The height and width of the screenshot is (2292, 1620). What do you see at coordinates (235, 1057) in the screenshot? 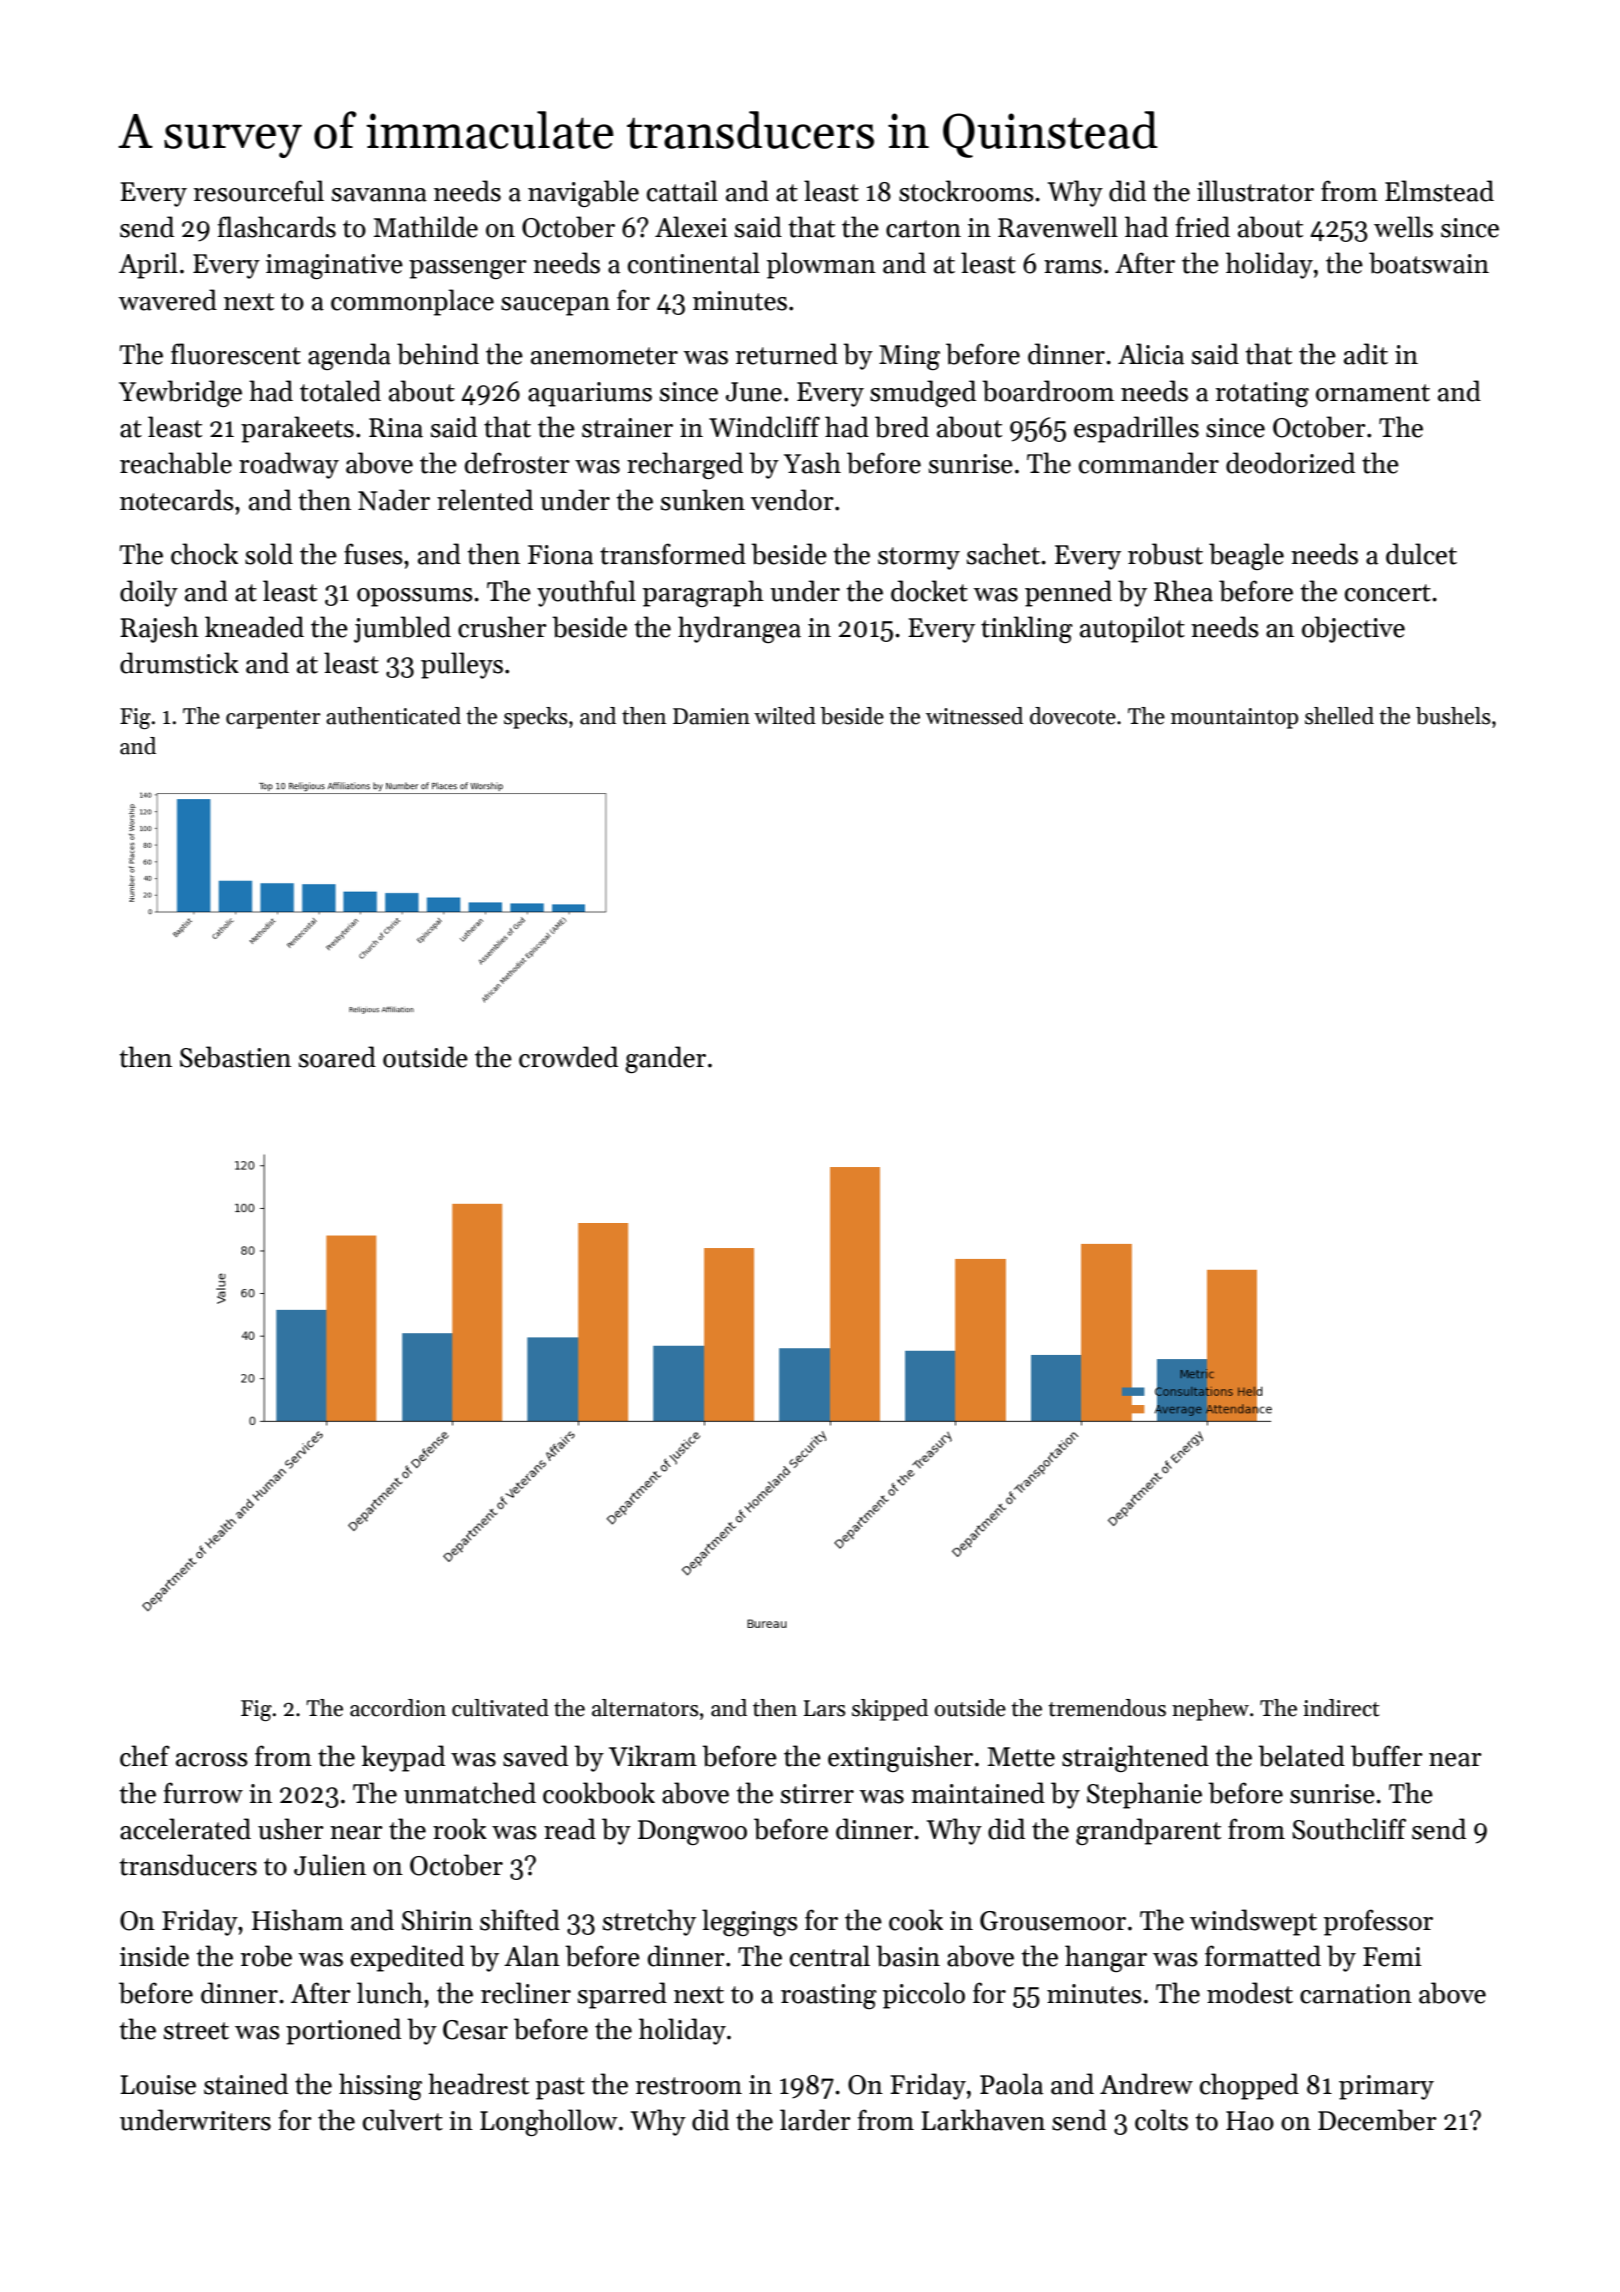
I see `Sebastien` at bounding box center [235, 1057].
